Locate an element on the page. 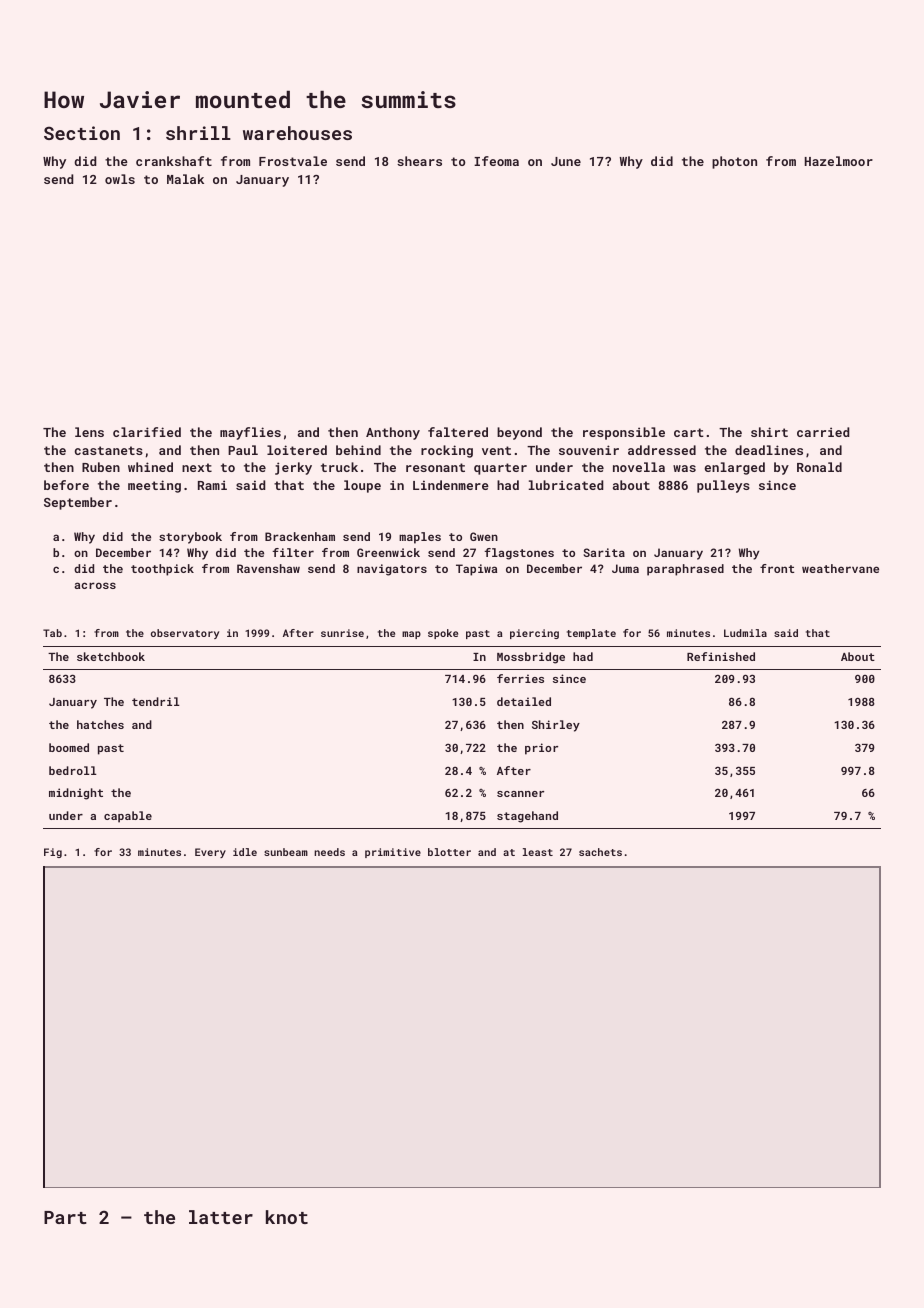  photon is located at coordinates (734, 162).
